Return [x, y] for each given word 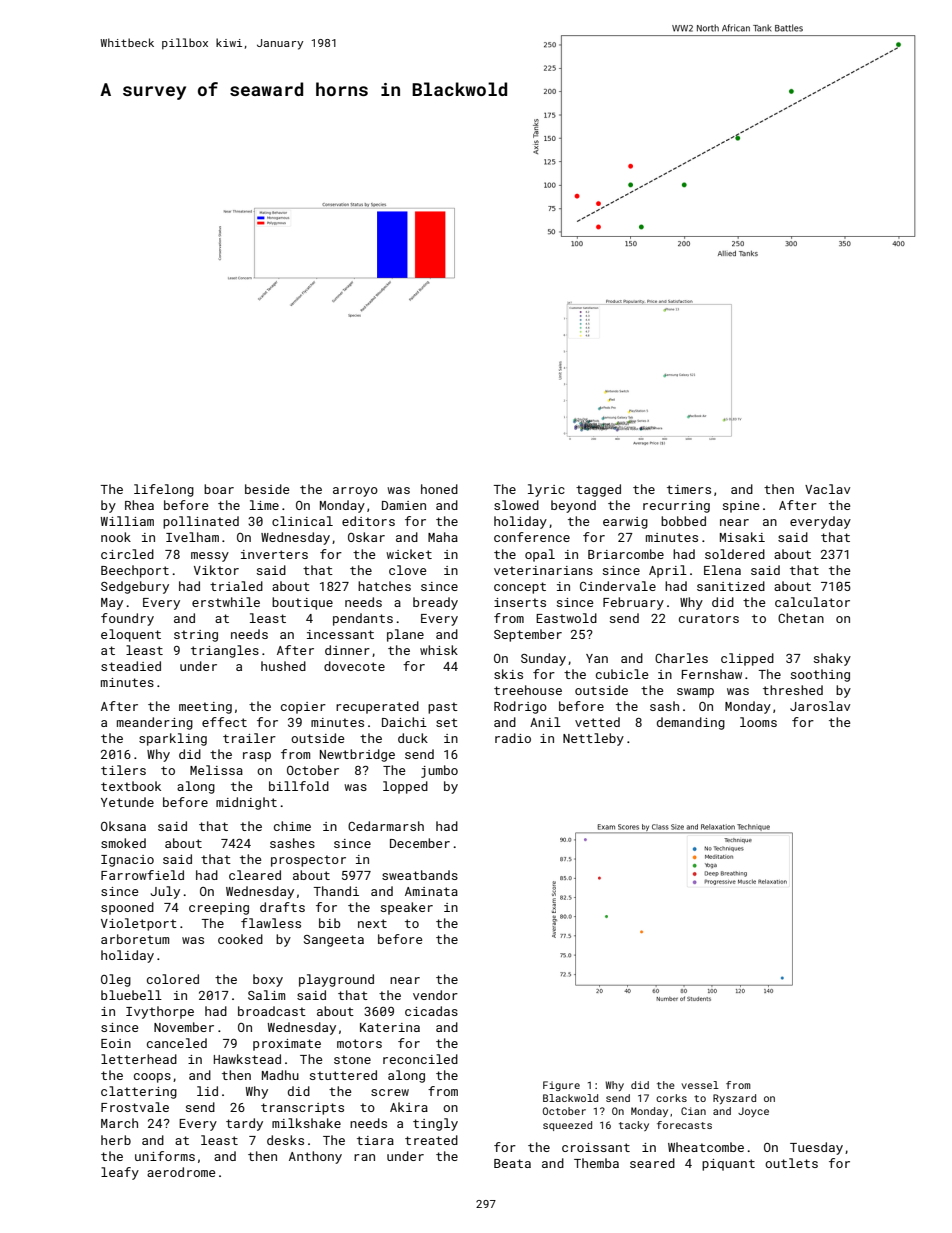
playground [336, 980]
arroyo [355, 492]
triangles [225, 651]
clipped [747, 659]
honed [439, 489]
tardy [244, 1124]
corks [671, 1098]
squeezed [567, 1126]
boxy [268, 980]
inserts [520, 602]
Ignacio [127, 861]
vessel [700, 1085]
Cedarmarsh [386, 826]
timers [689, 489]
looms [758, 722]
